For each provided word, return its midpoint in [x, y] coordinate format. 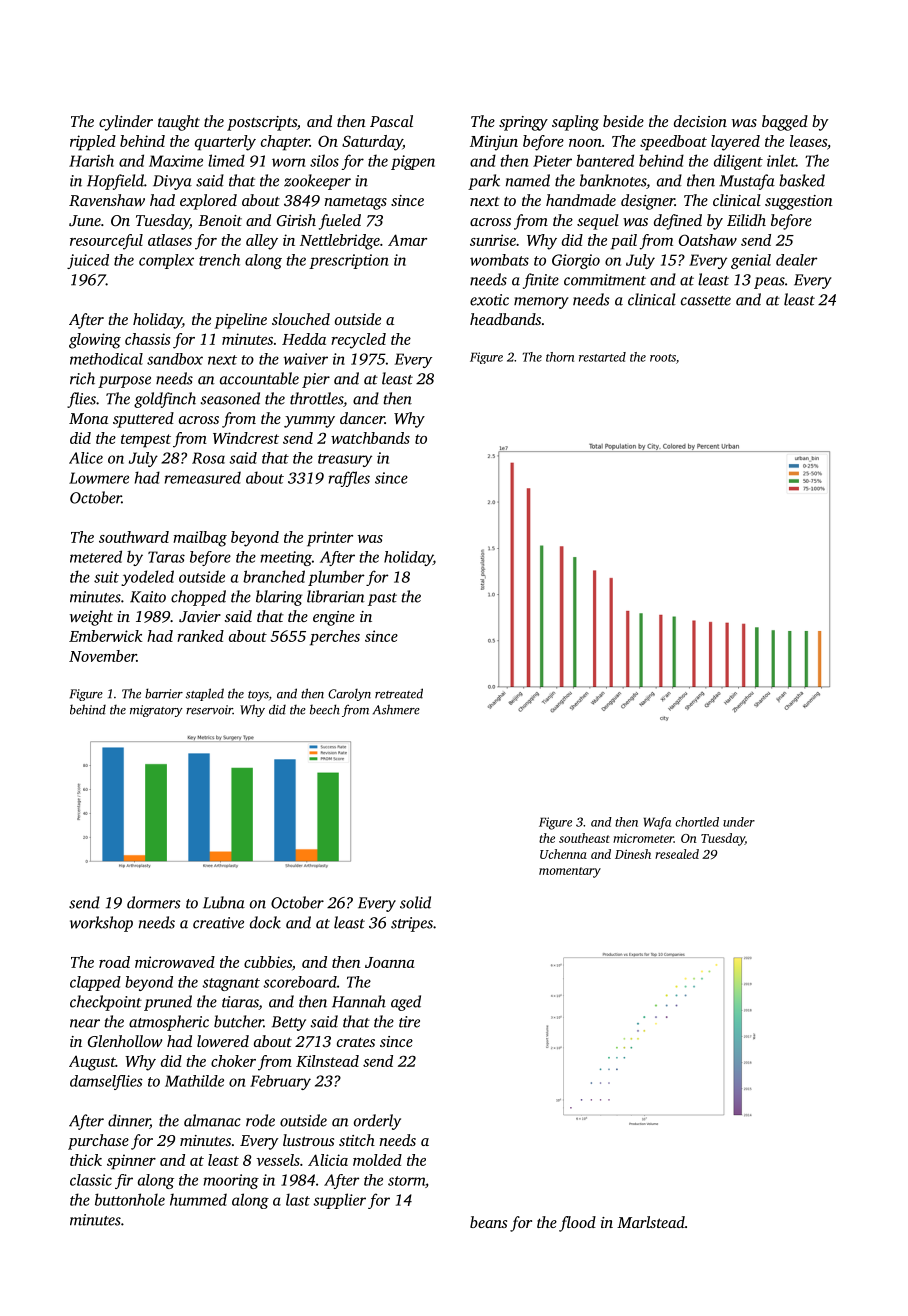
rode [260, 1120]
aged [406, 1003]
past [382, 599]
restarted [602, 357]
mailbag [200, 539]
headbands [505, 319]
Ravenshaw [107, 200]
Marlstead [651, 1222]
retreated [399, 693]
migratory [156, 711]
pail [624, 242]
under [739, 822]
